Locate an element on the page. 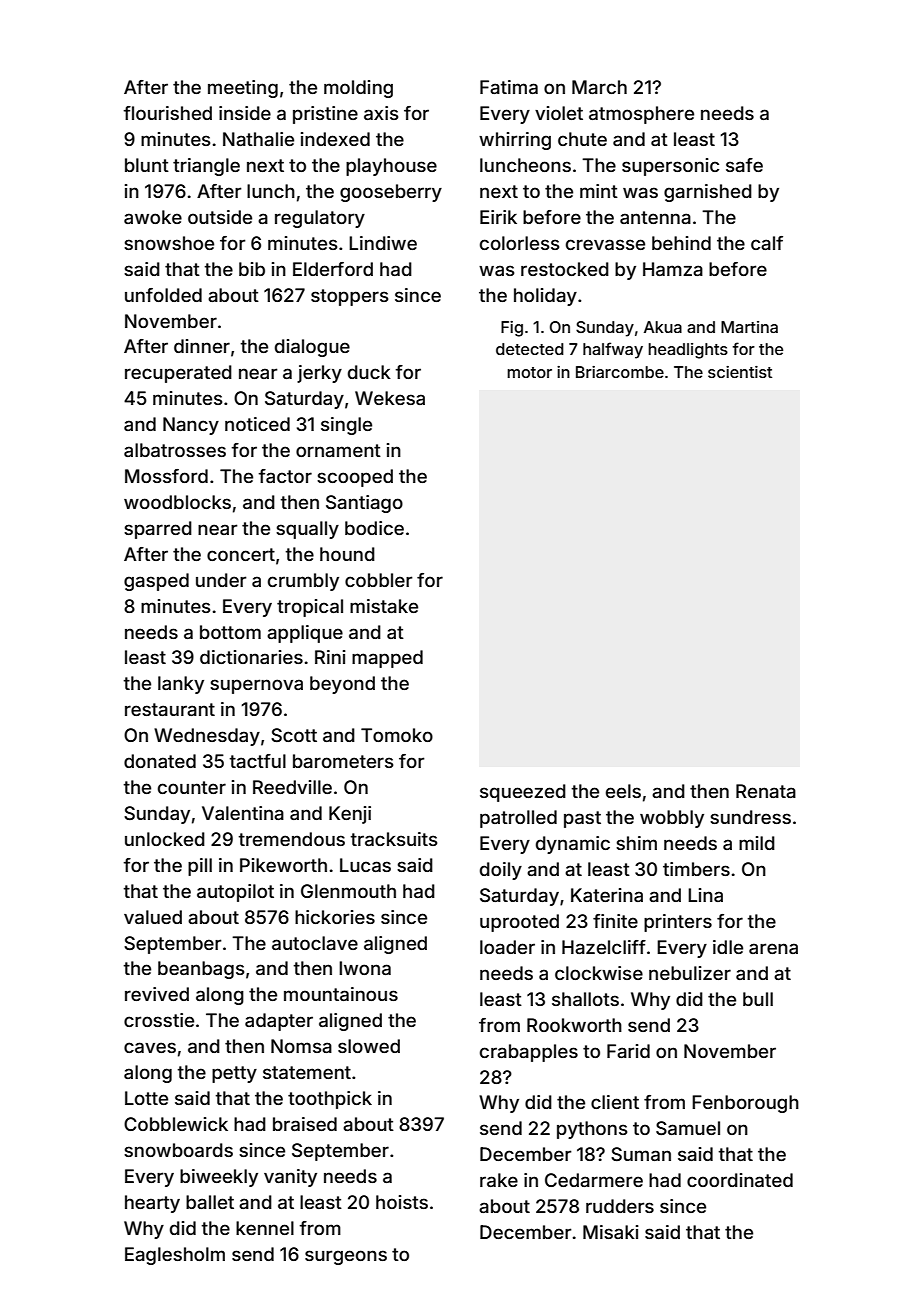  under is located at coordinates (221, 580).
